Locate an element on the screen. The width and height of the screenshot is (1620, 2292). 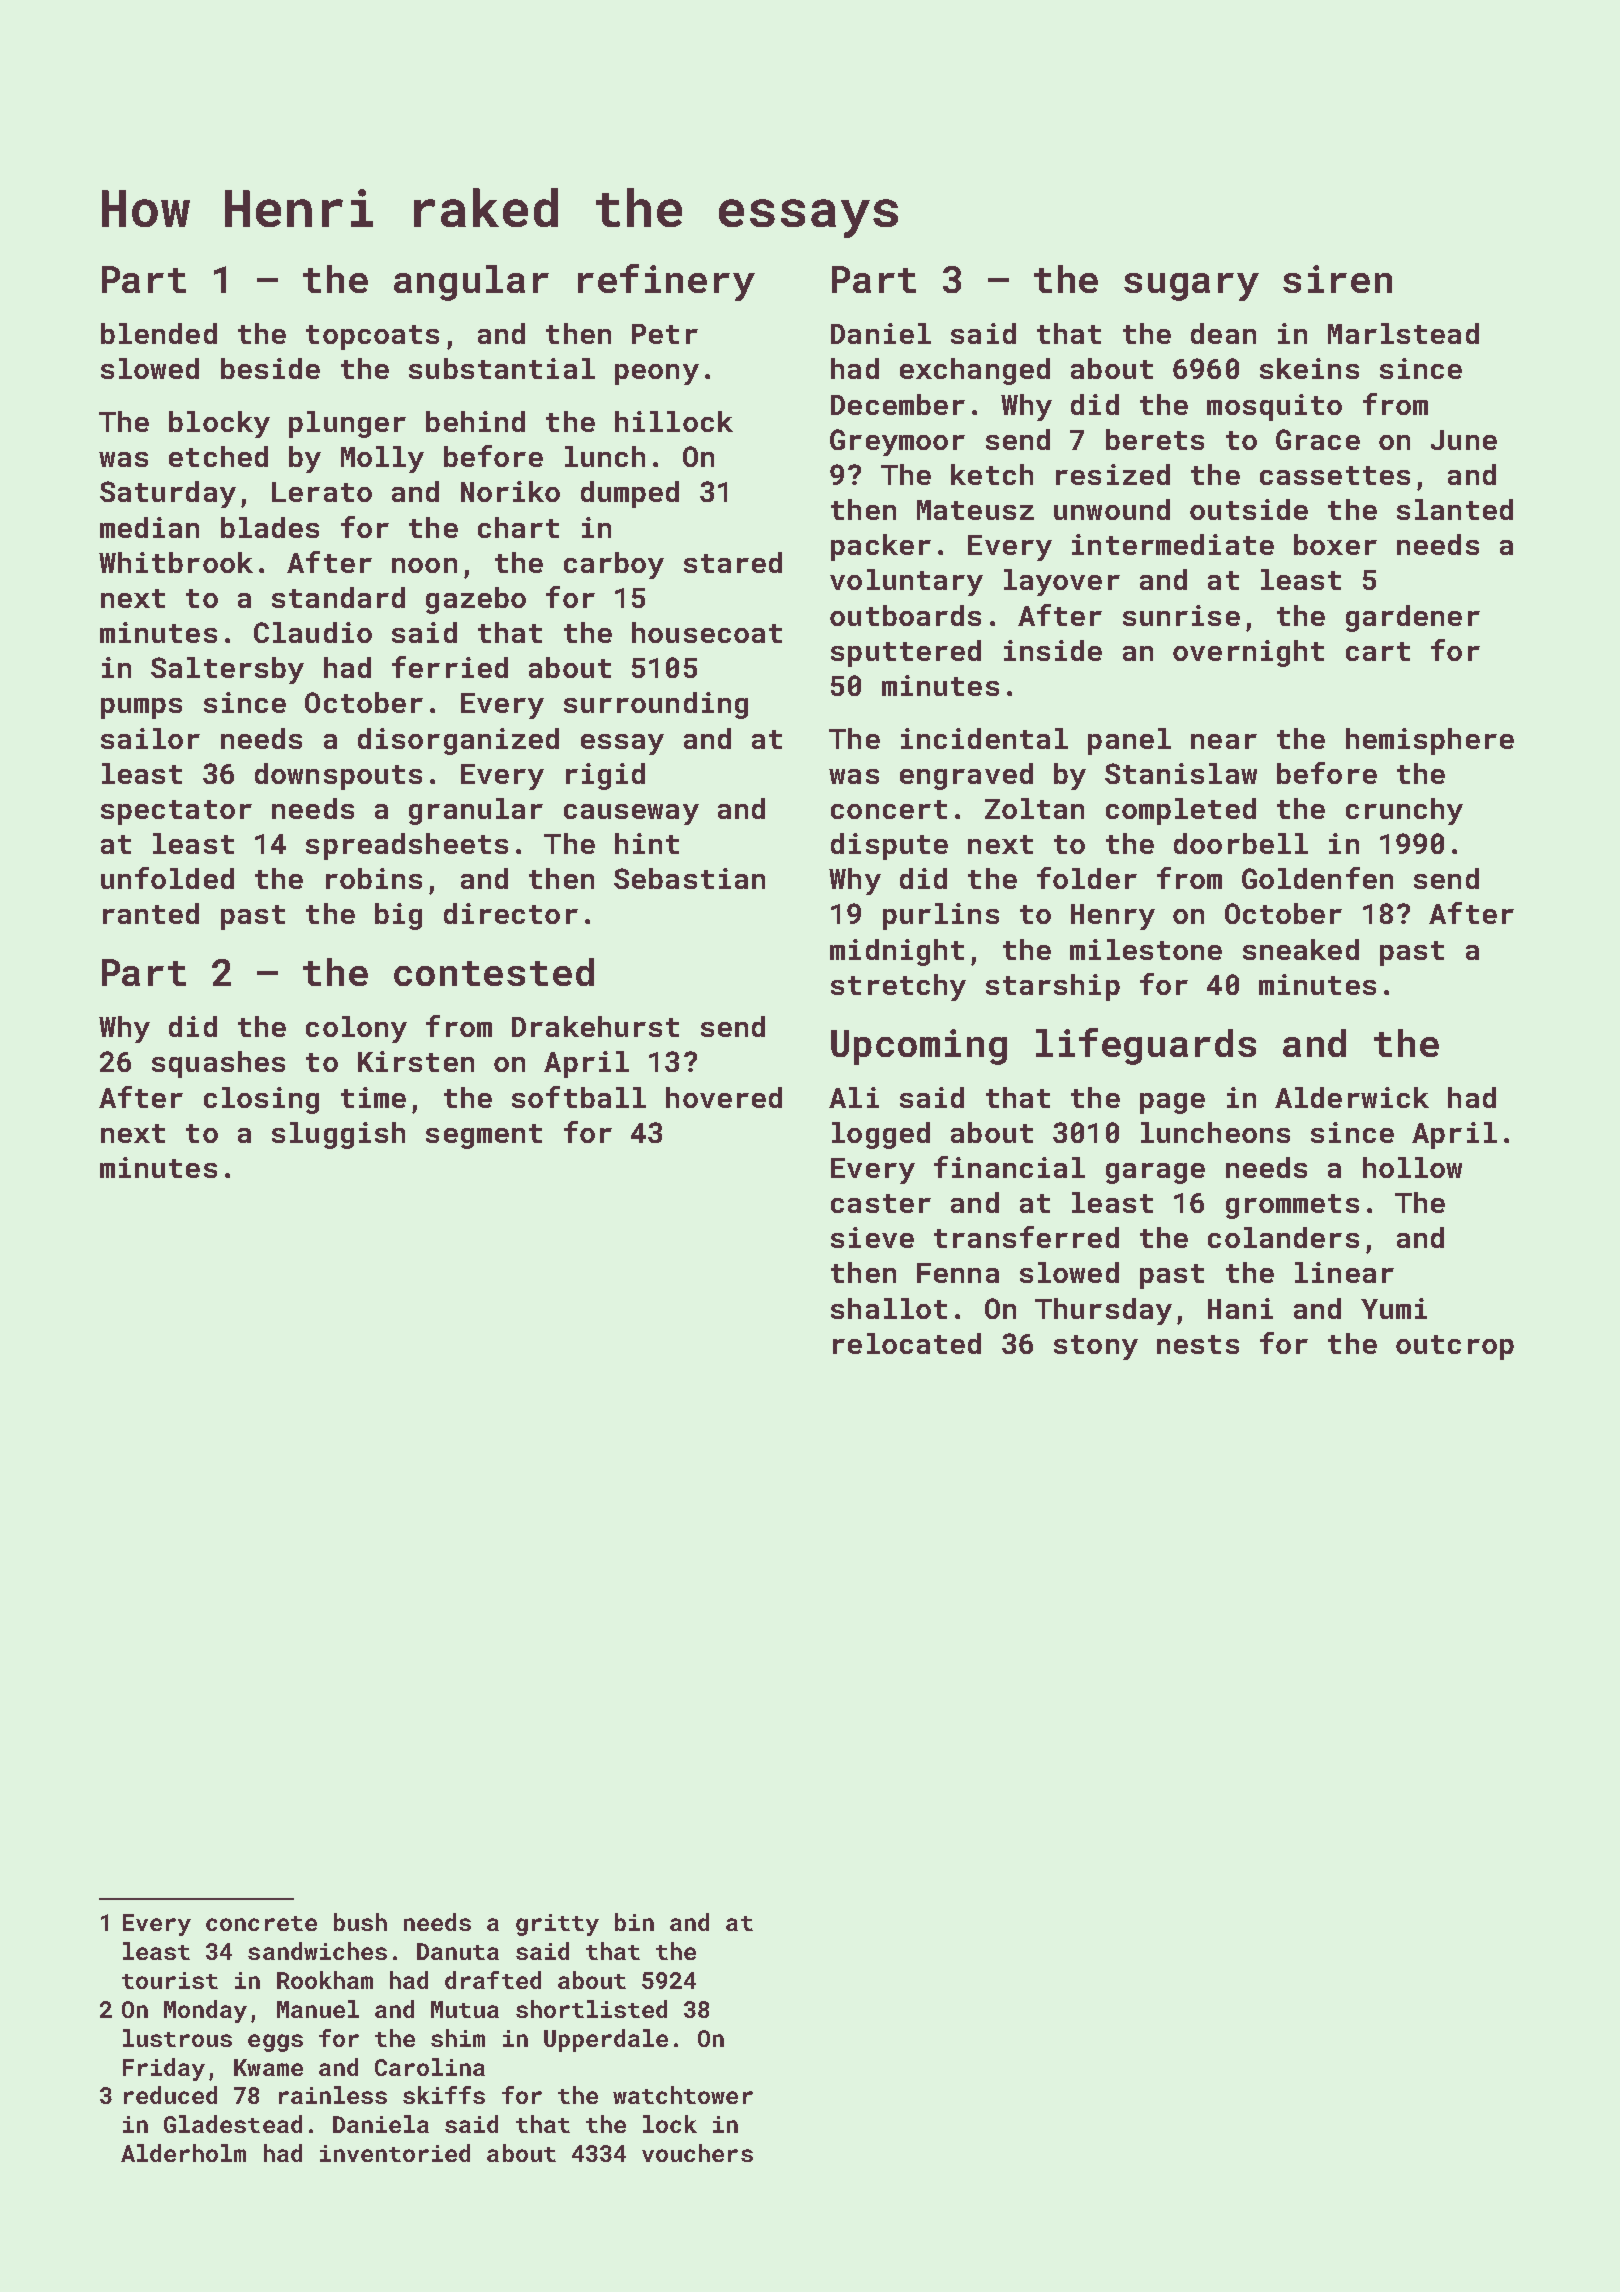
nests is located at coordinates (1198, 1344).
